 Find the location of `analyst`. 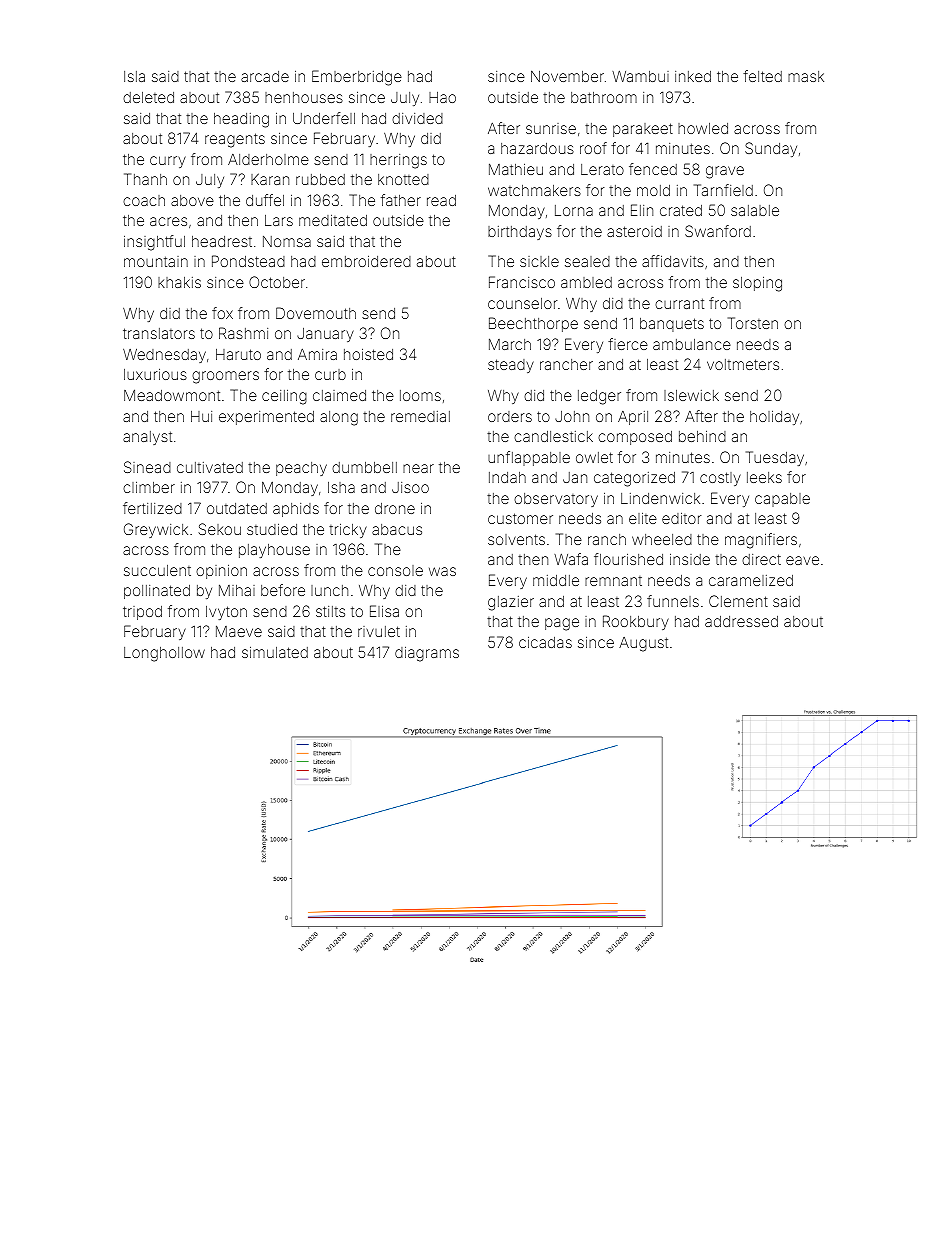

analyst is located at coordinates (147, 438).
